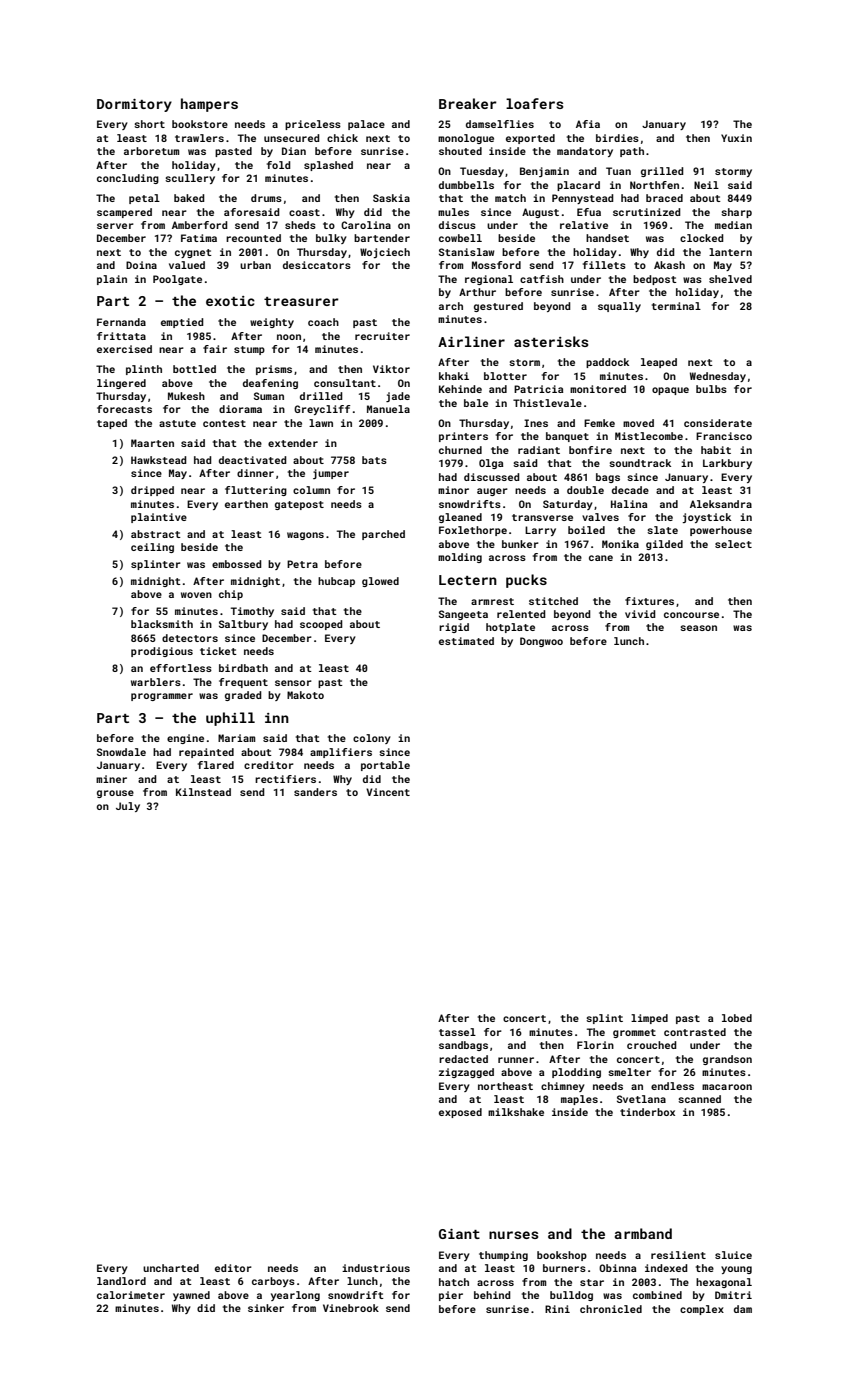 This page has width=849, height=1400. Describe the element at coordinates (131, 1295) in the page. I see `calorimeter` at that location.
